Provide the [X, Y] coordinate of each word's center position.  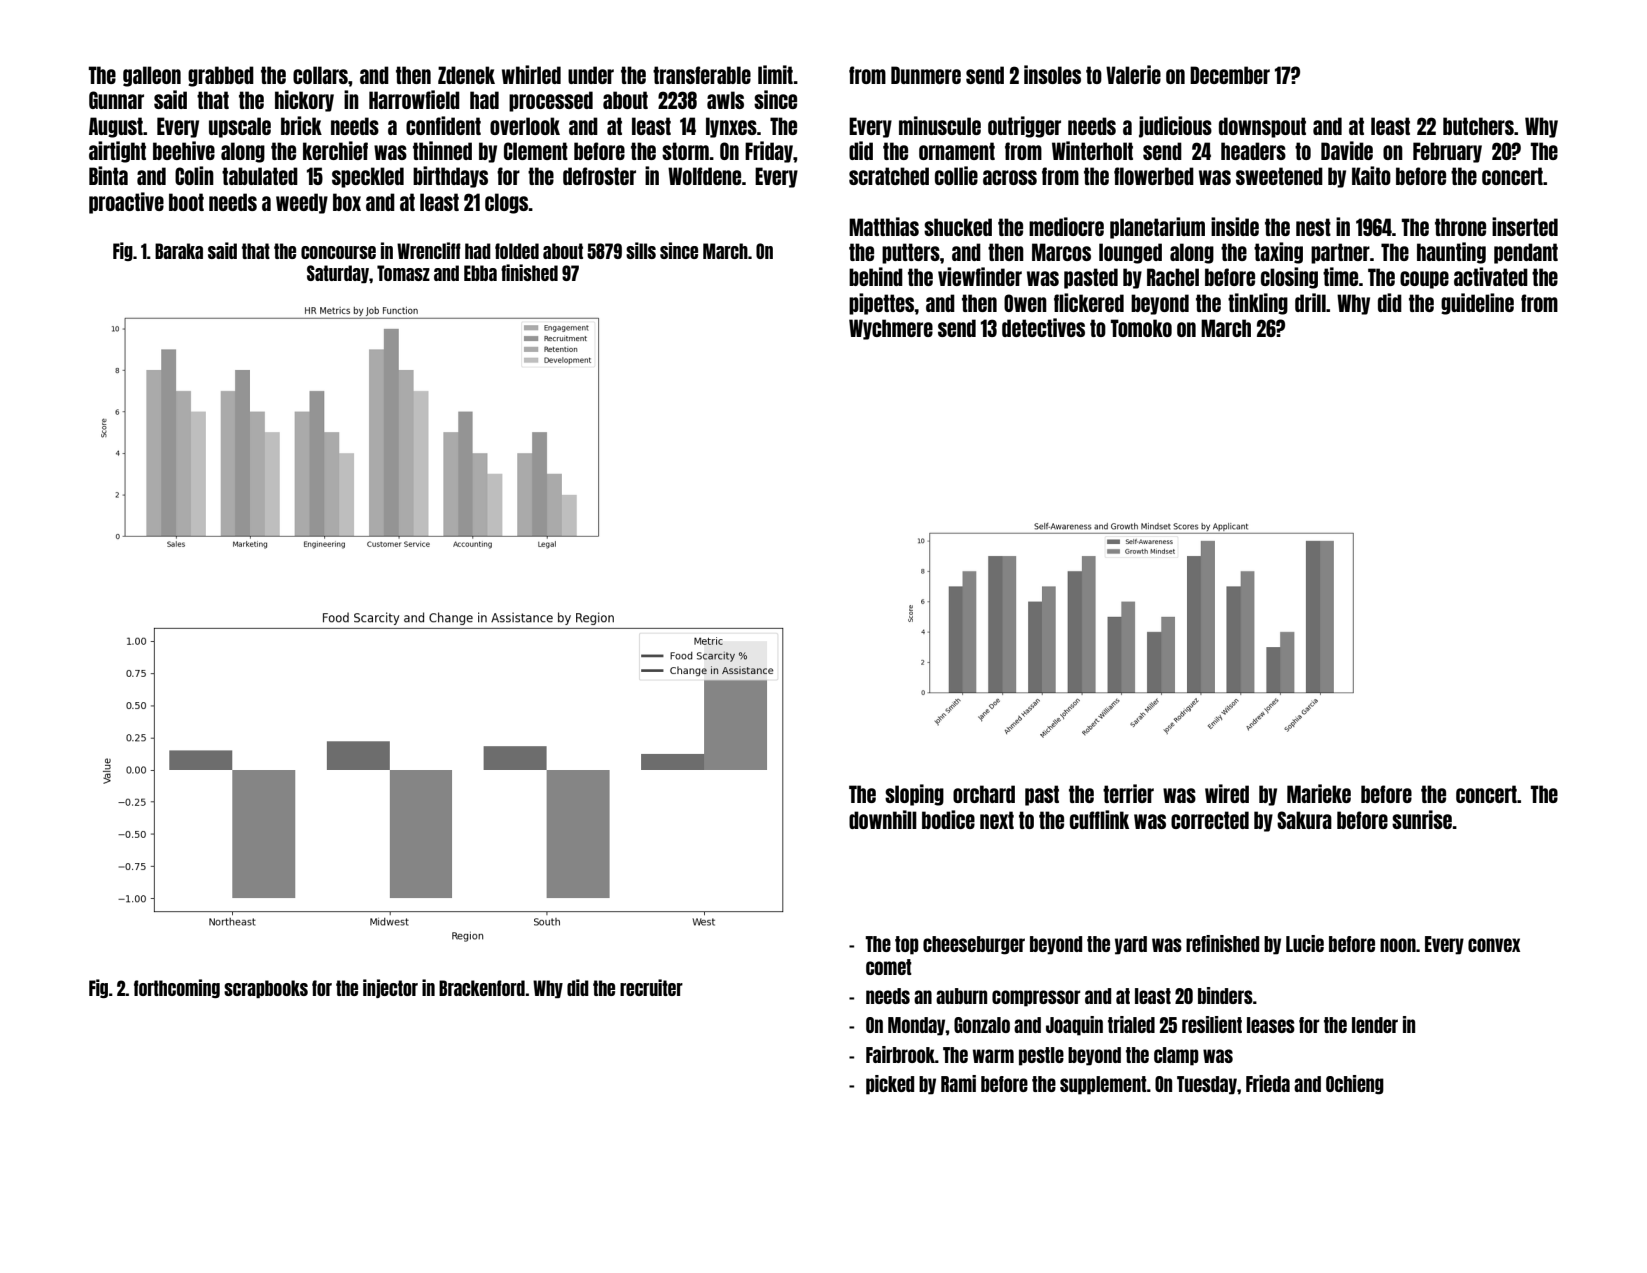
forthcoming [177, 988]
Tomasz [403, 273]
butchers [1478, 126]
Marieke [1319, 793]
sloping [914, 795]
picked [890, 1085]
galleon [152, 76]
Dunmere [926, 75]
